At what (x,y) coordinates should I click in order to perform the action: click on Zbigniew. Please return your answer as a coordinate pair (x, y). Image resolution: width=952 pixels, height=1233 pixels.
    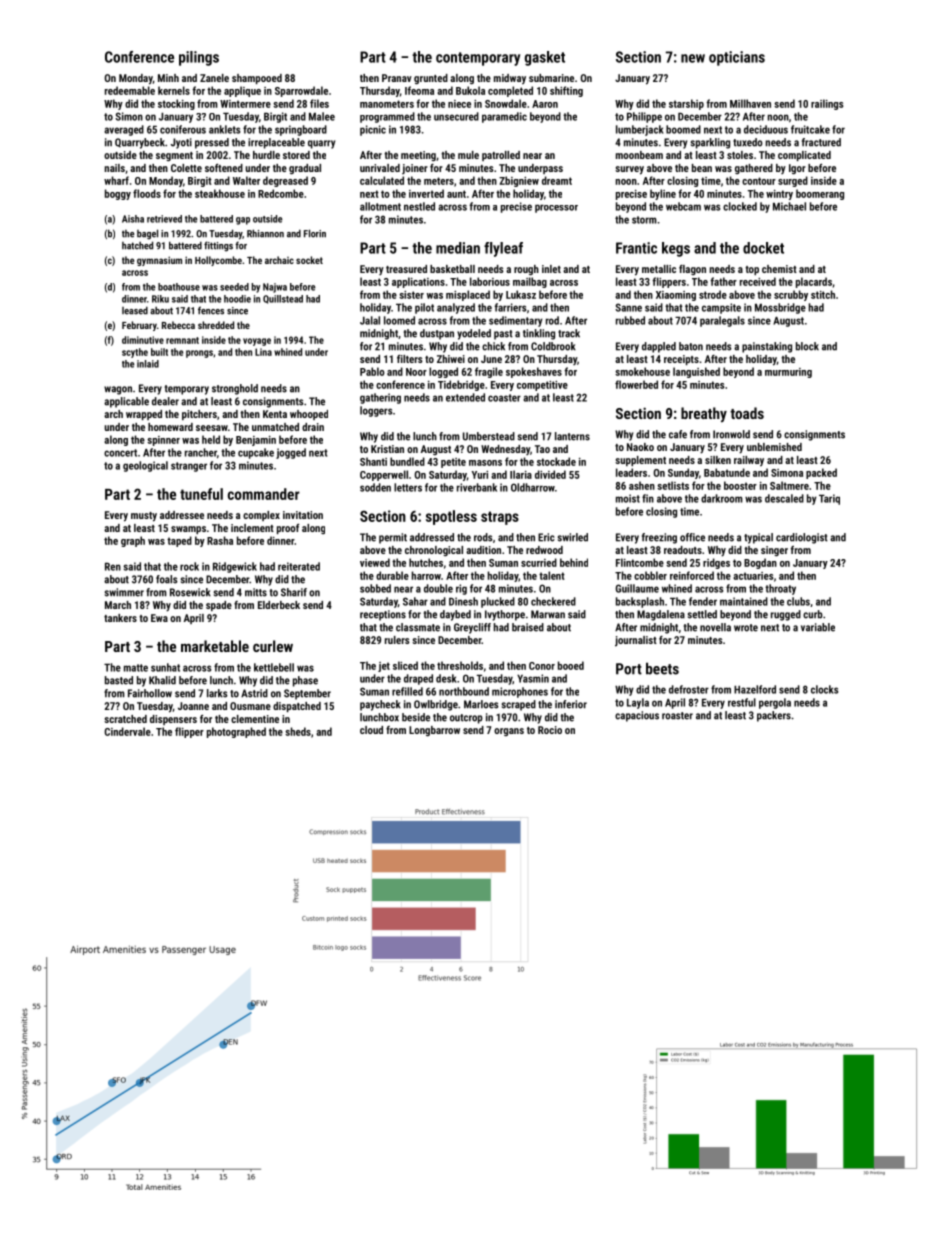
    Looking at the image, I should click on (519, 181).
